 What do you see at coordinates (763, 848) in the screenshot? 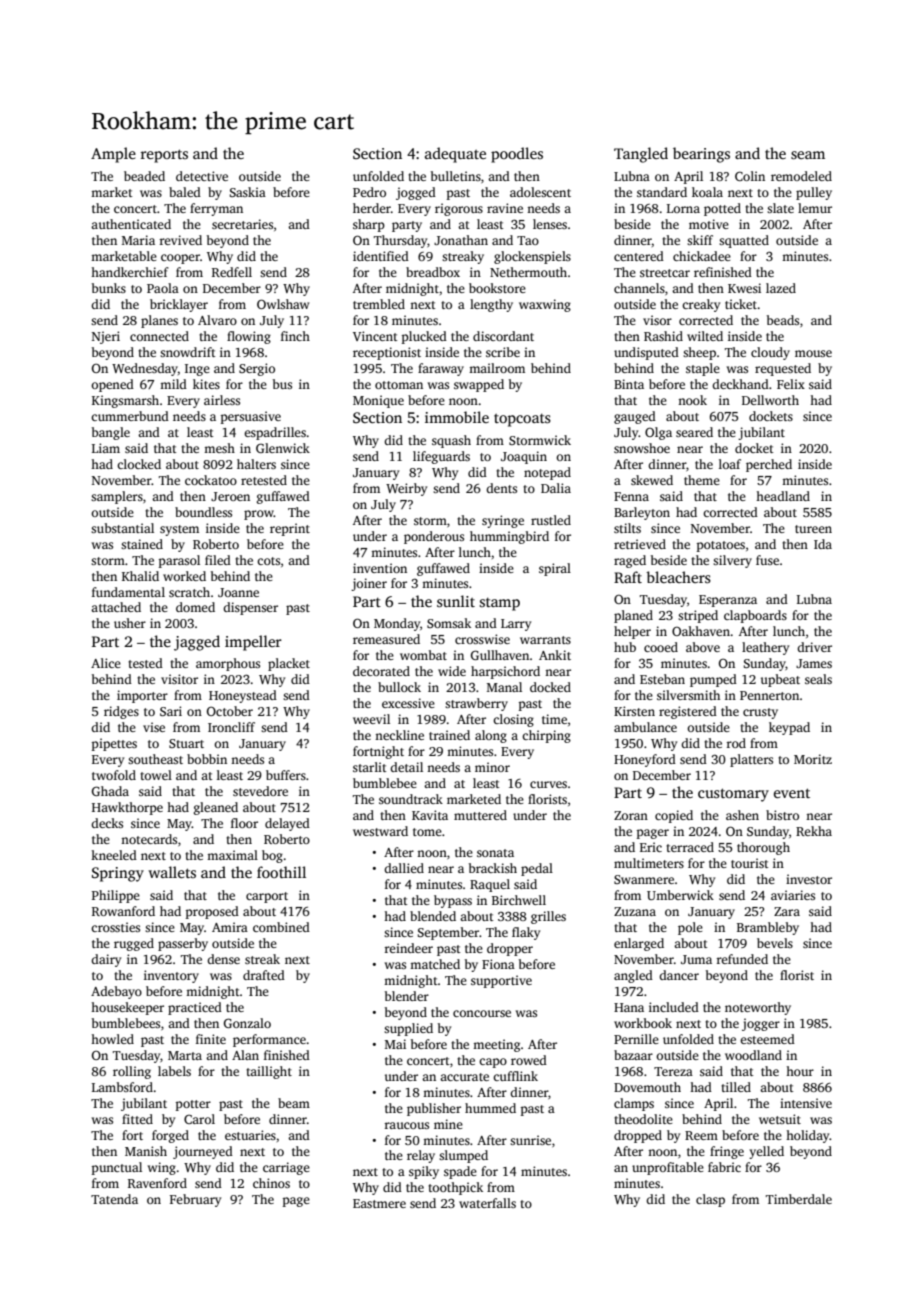
I see `thorough` at bounding box center [763, 848].
